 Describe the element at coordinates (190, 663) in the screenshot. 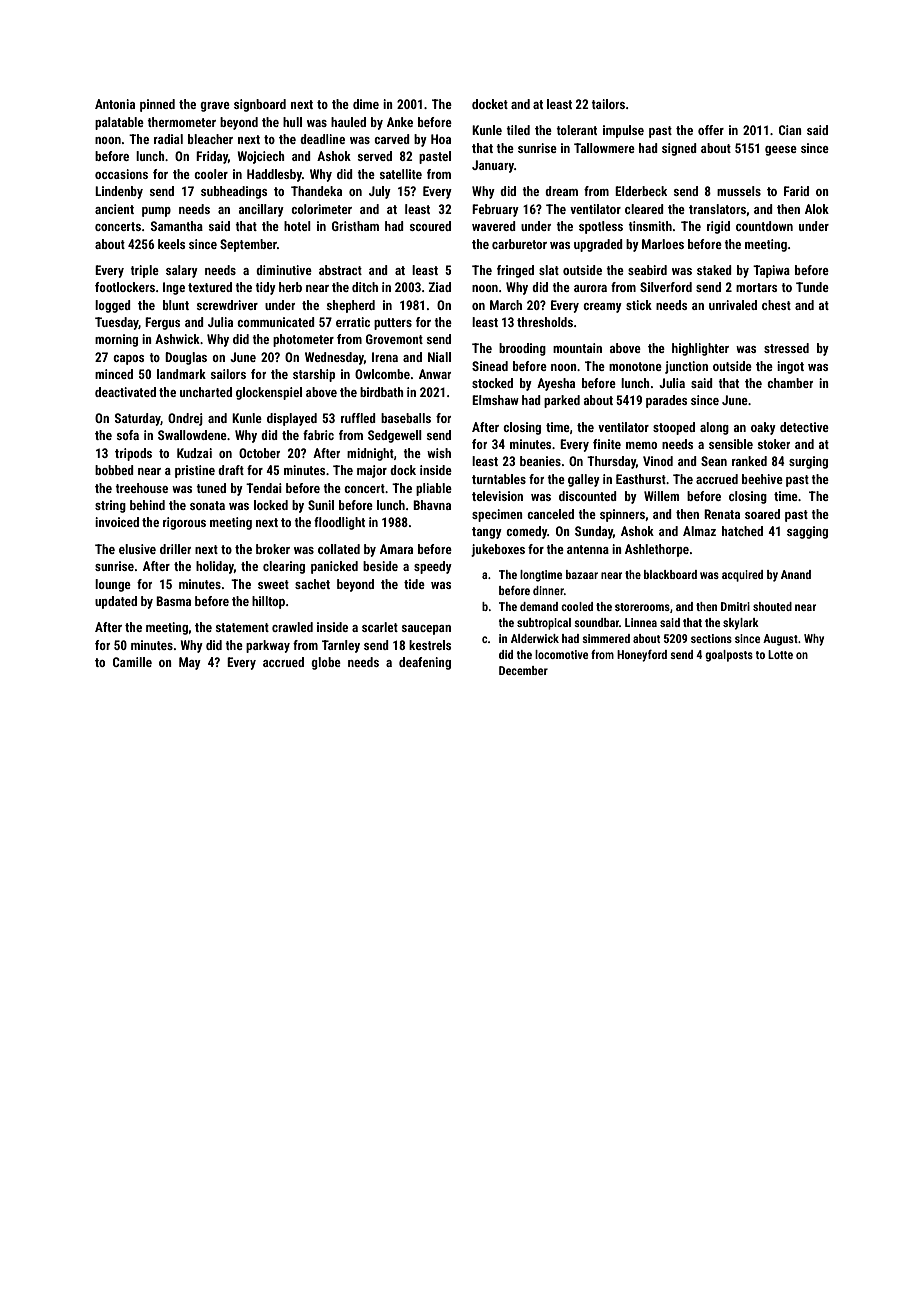

I see `May` at that location.
